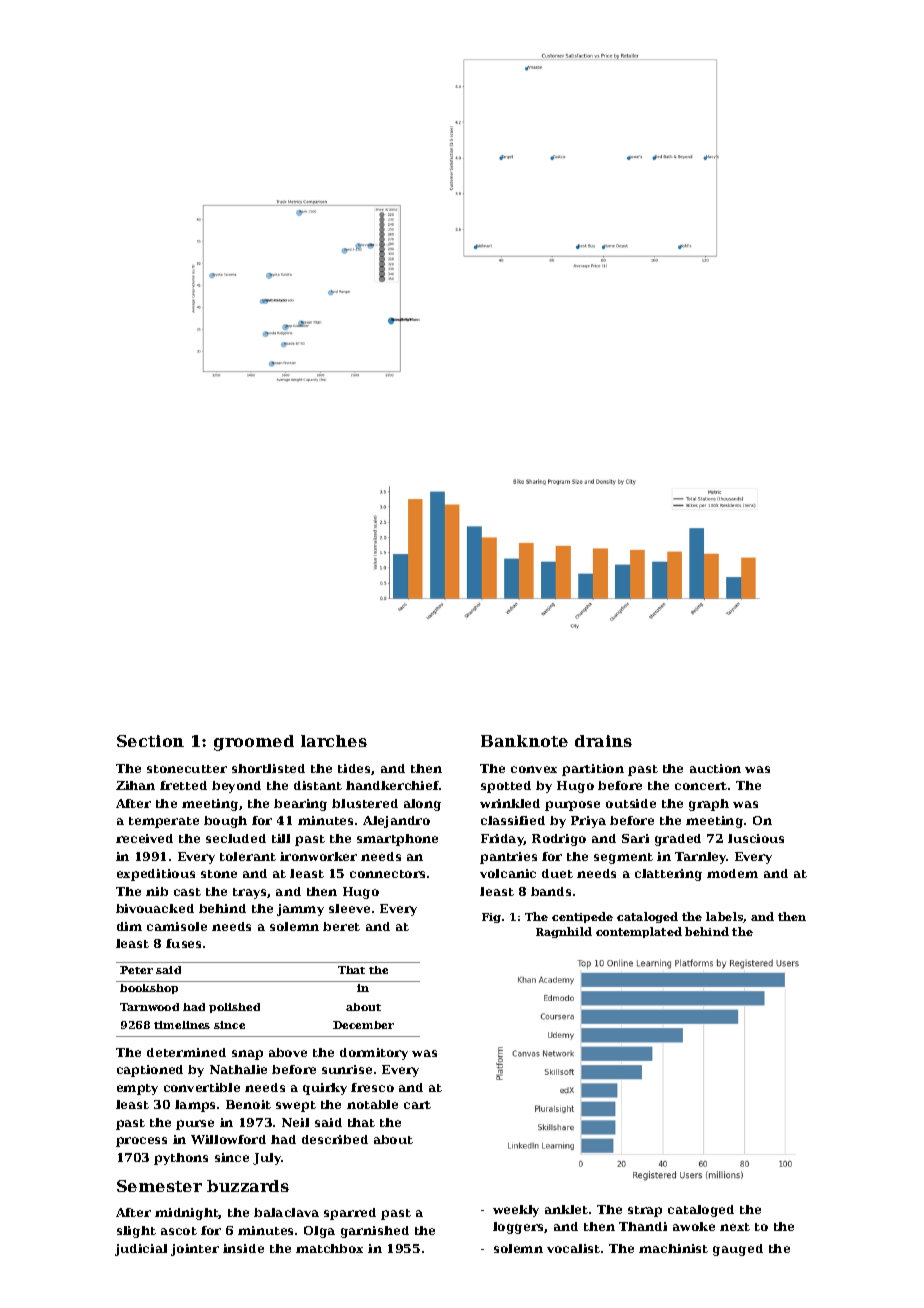 The width and height of the page is (924, 1308). I want to click on above, so click(288, 1052).
